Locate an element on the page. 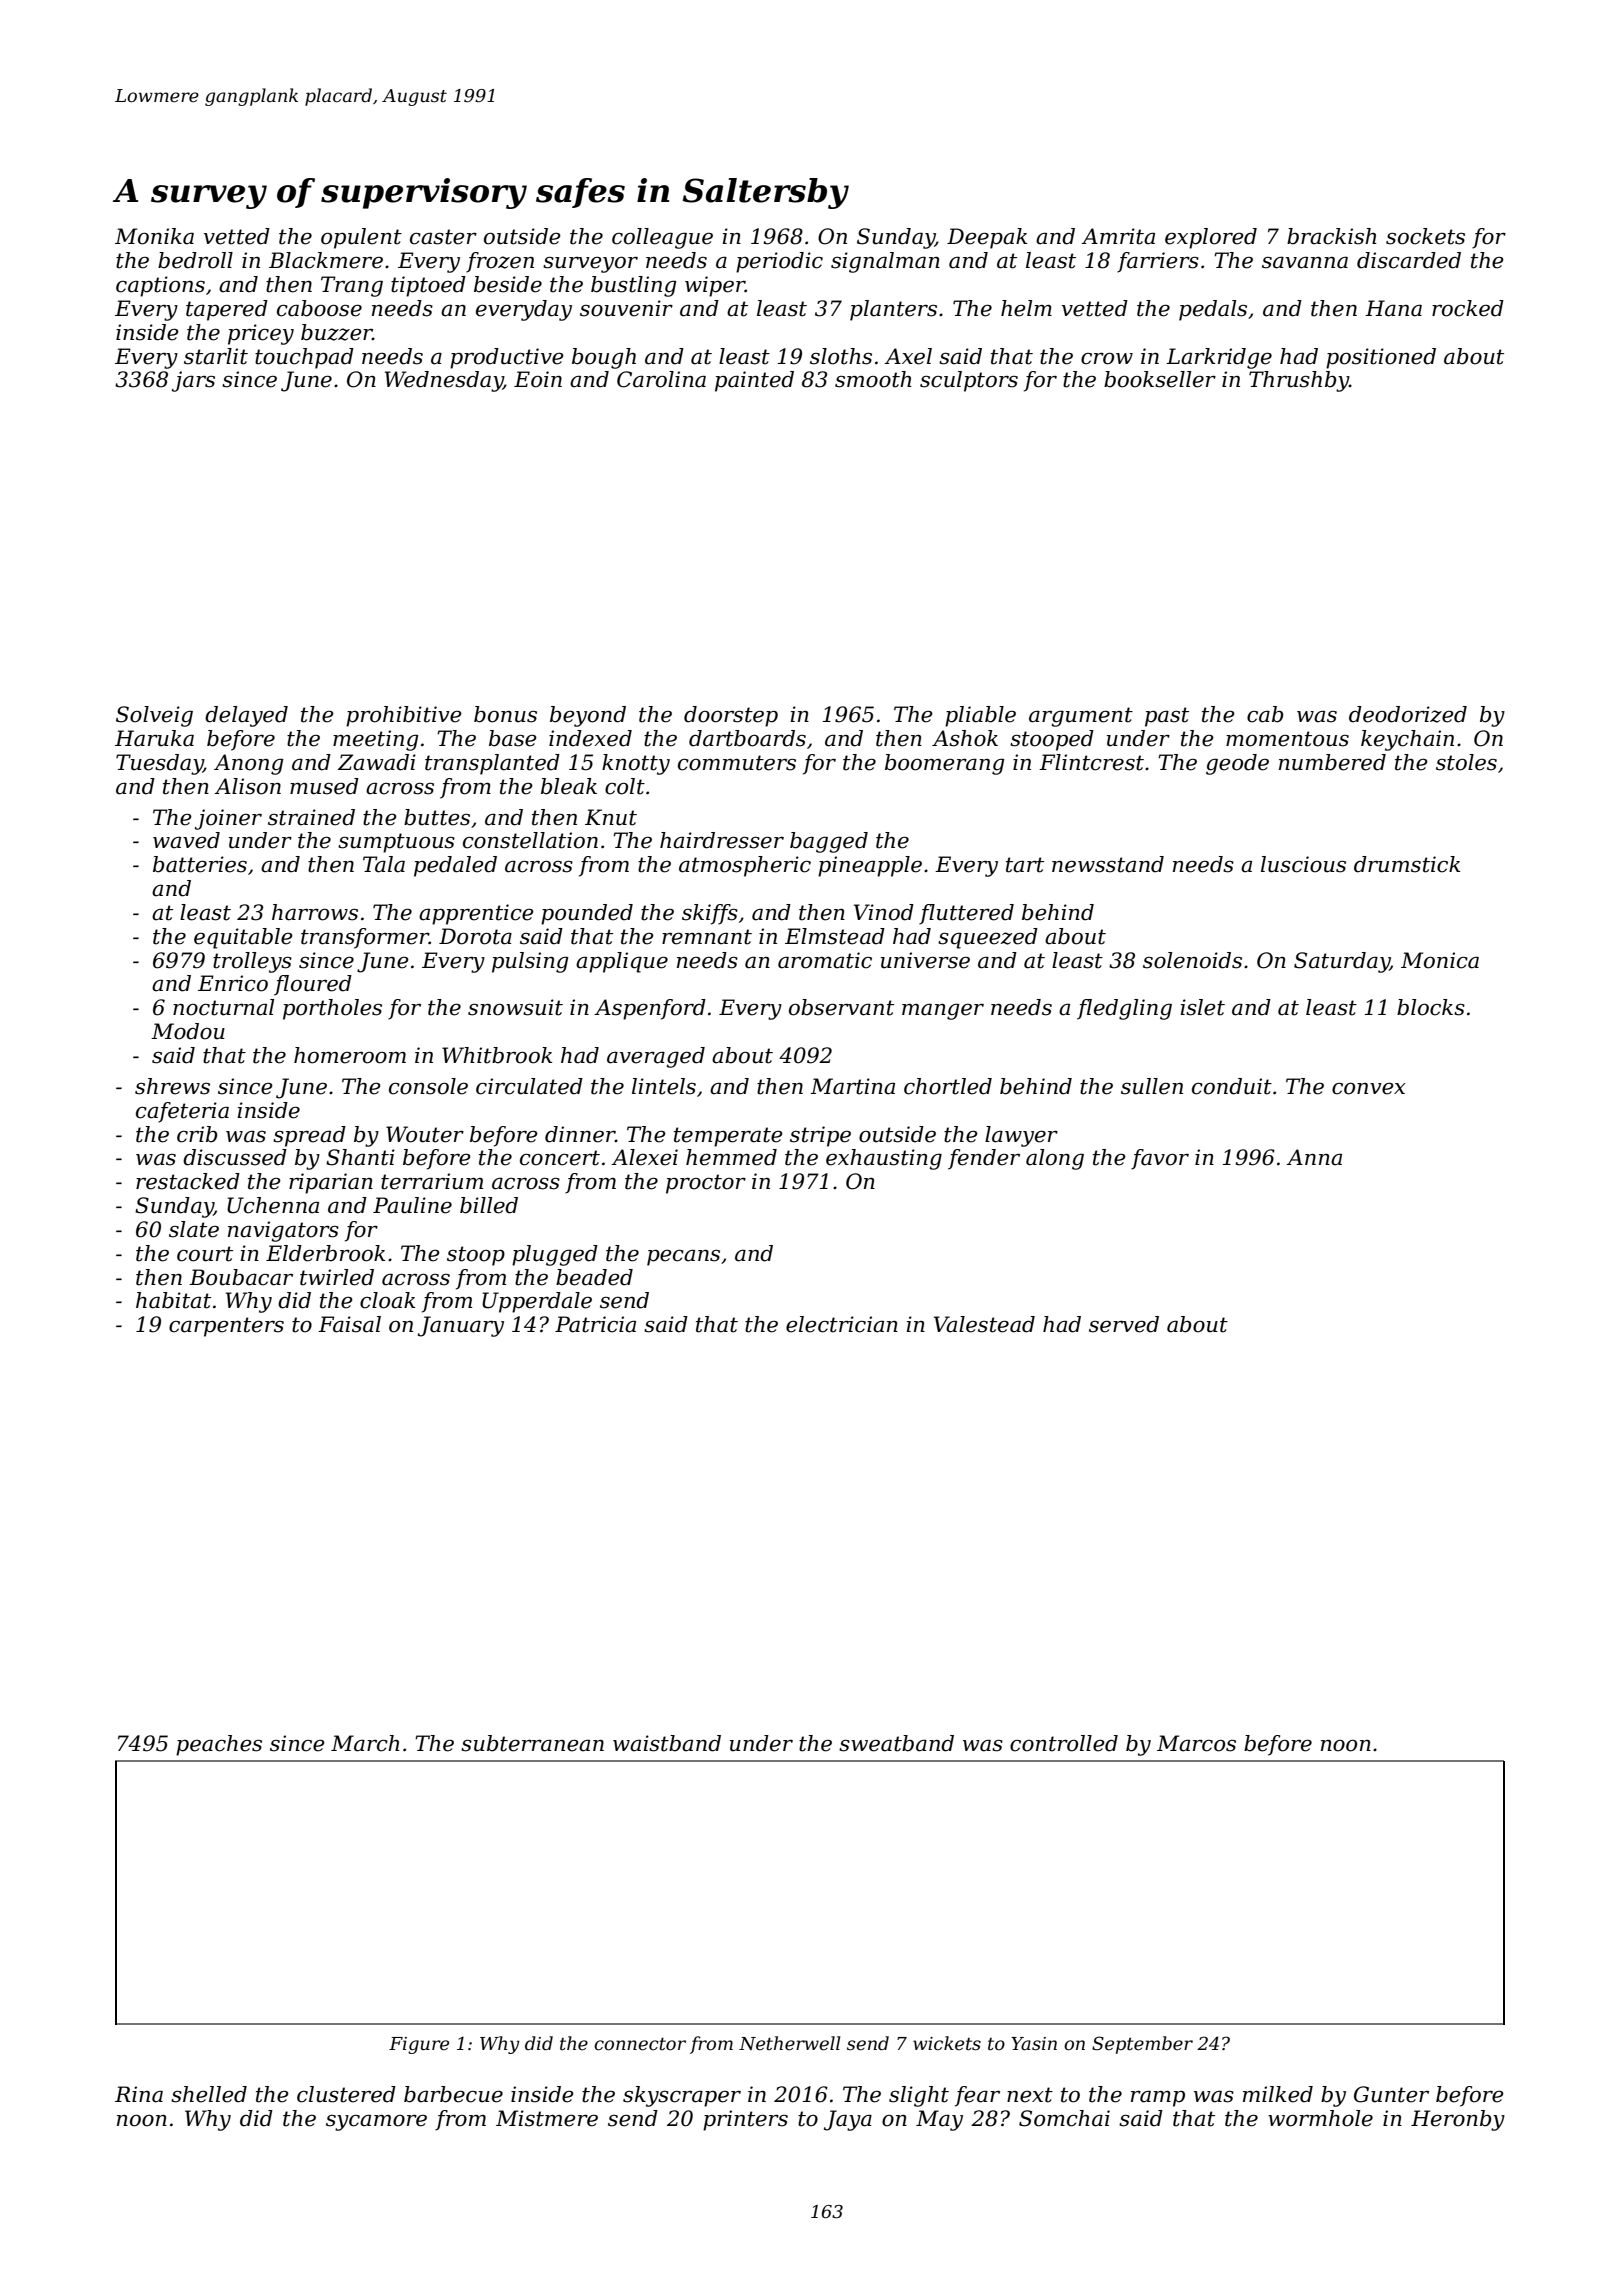 This document has height=2292, width=1620. pricey is located at coordinates (261, 334).
